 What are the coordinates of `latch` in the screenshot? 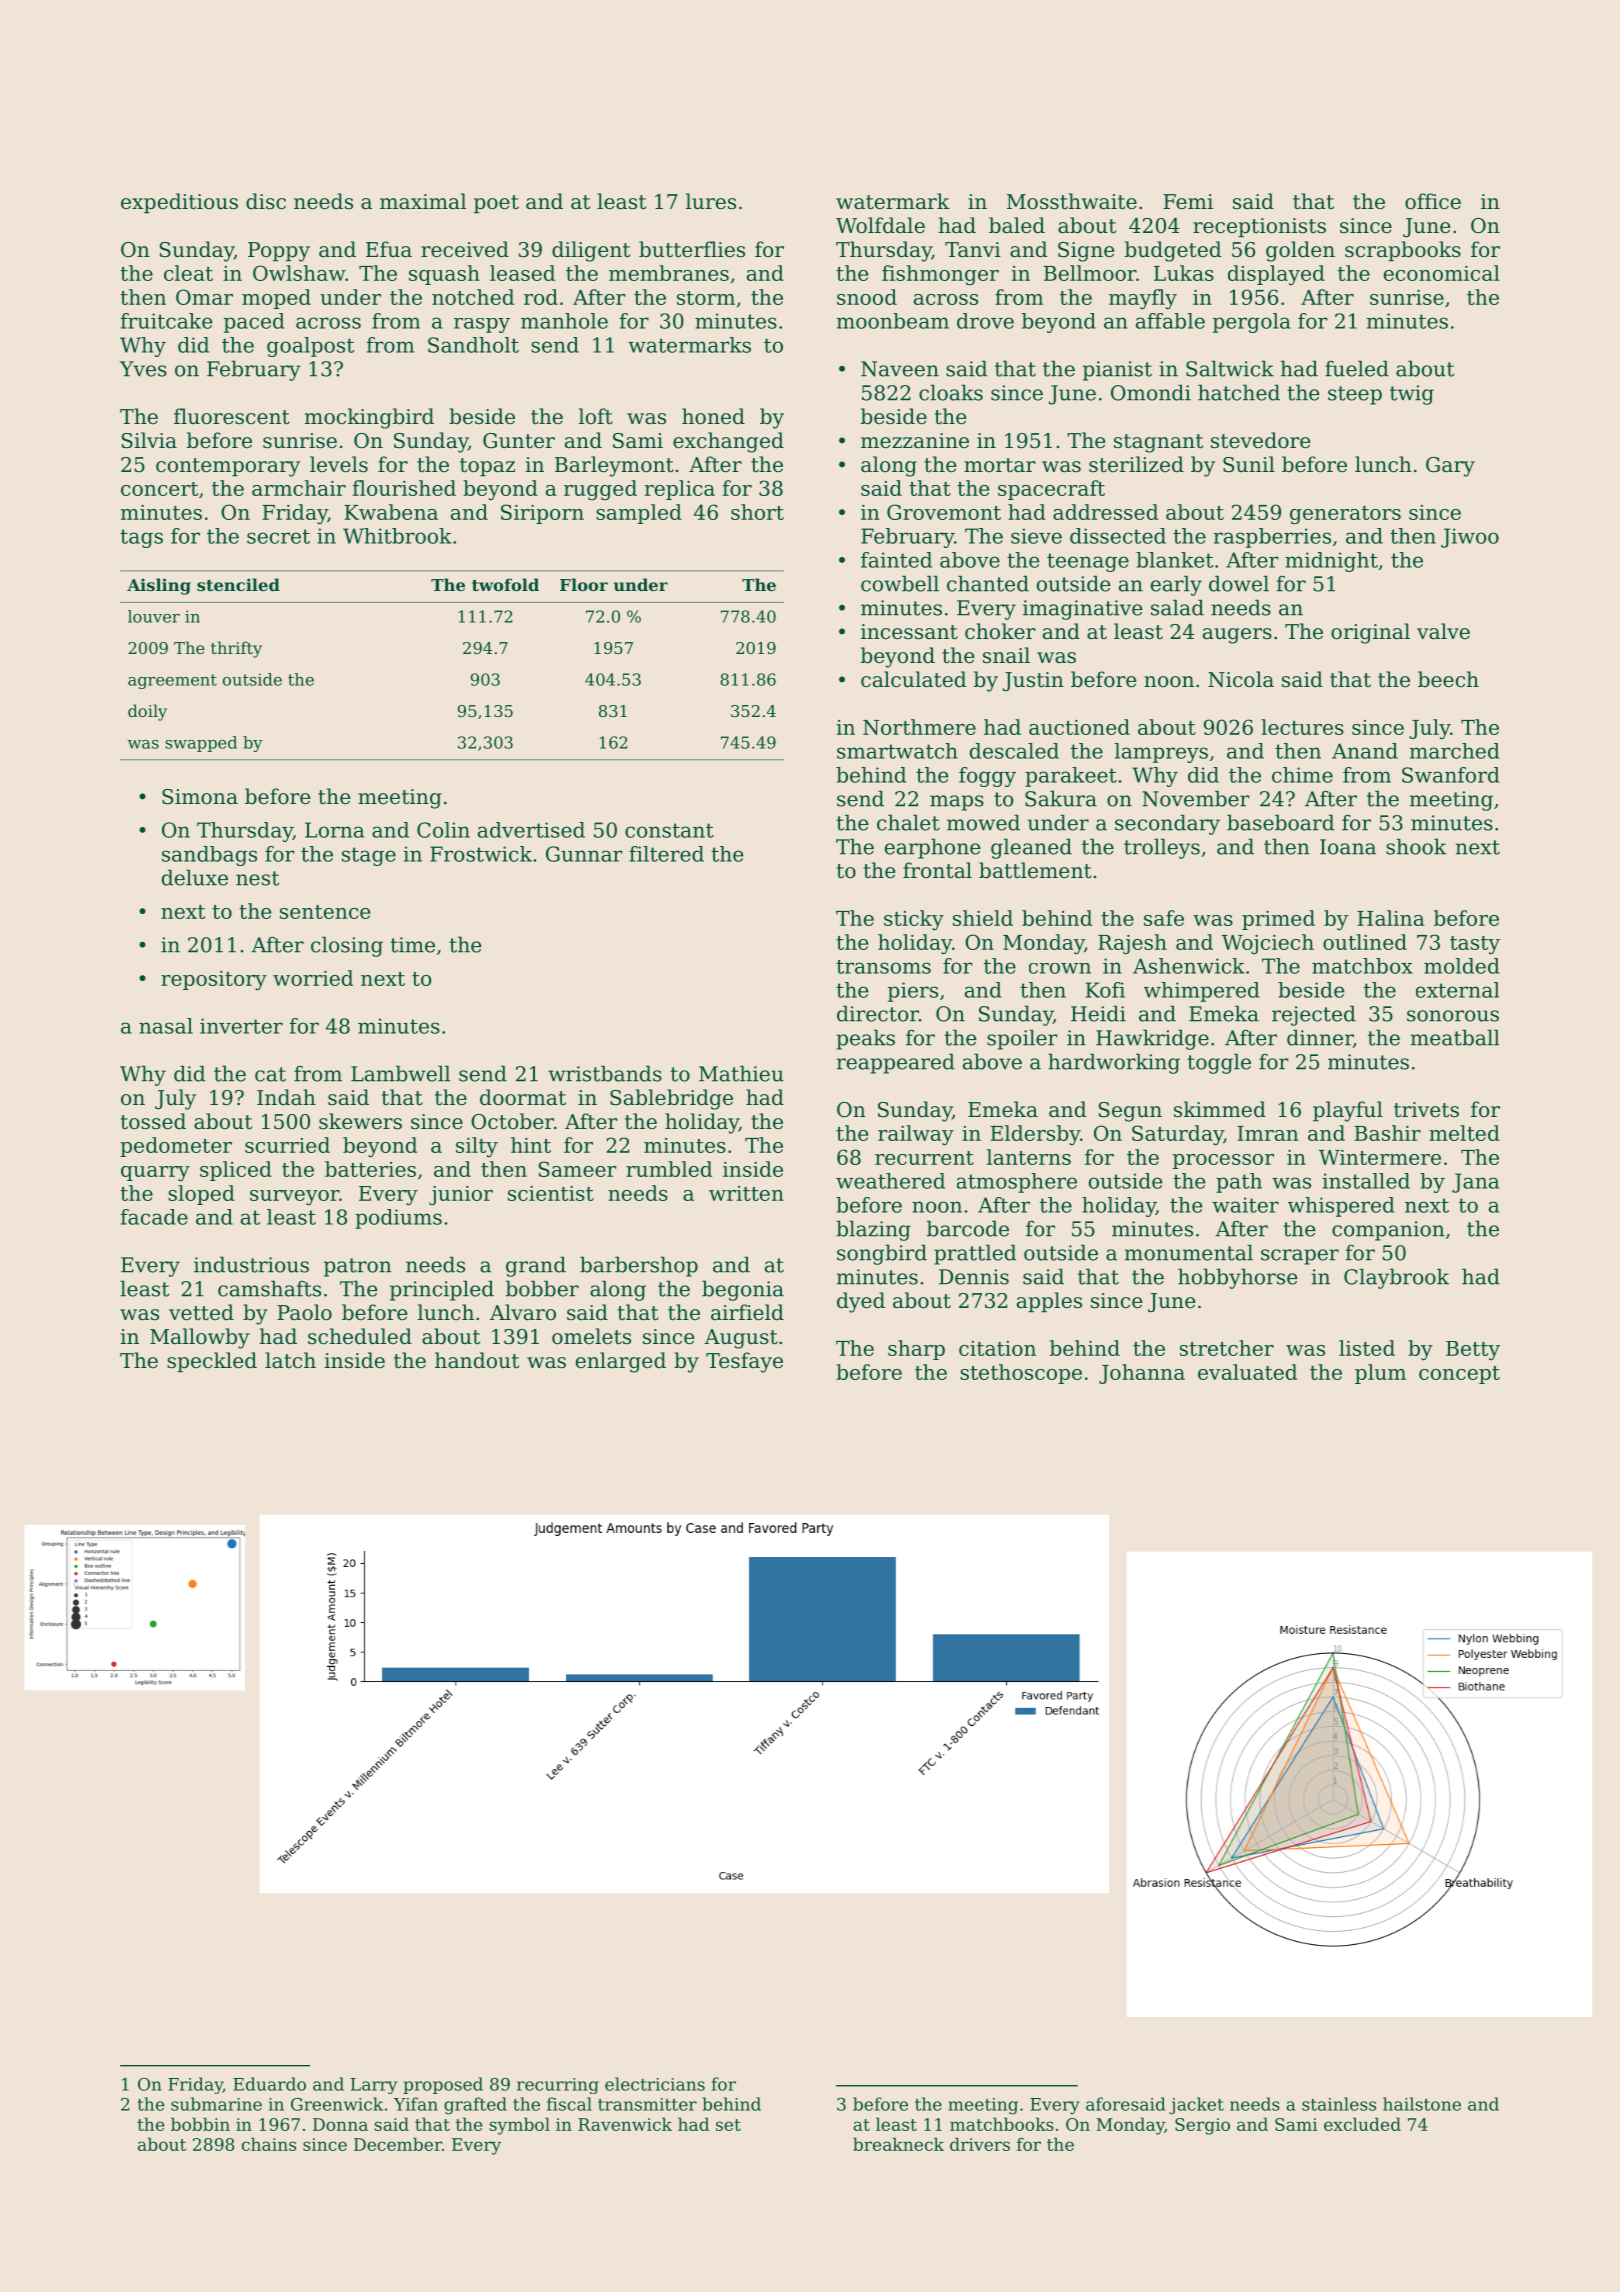 It's located at (290, 1360).
